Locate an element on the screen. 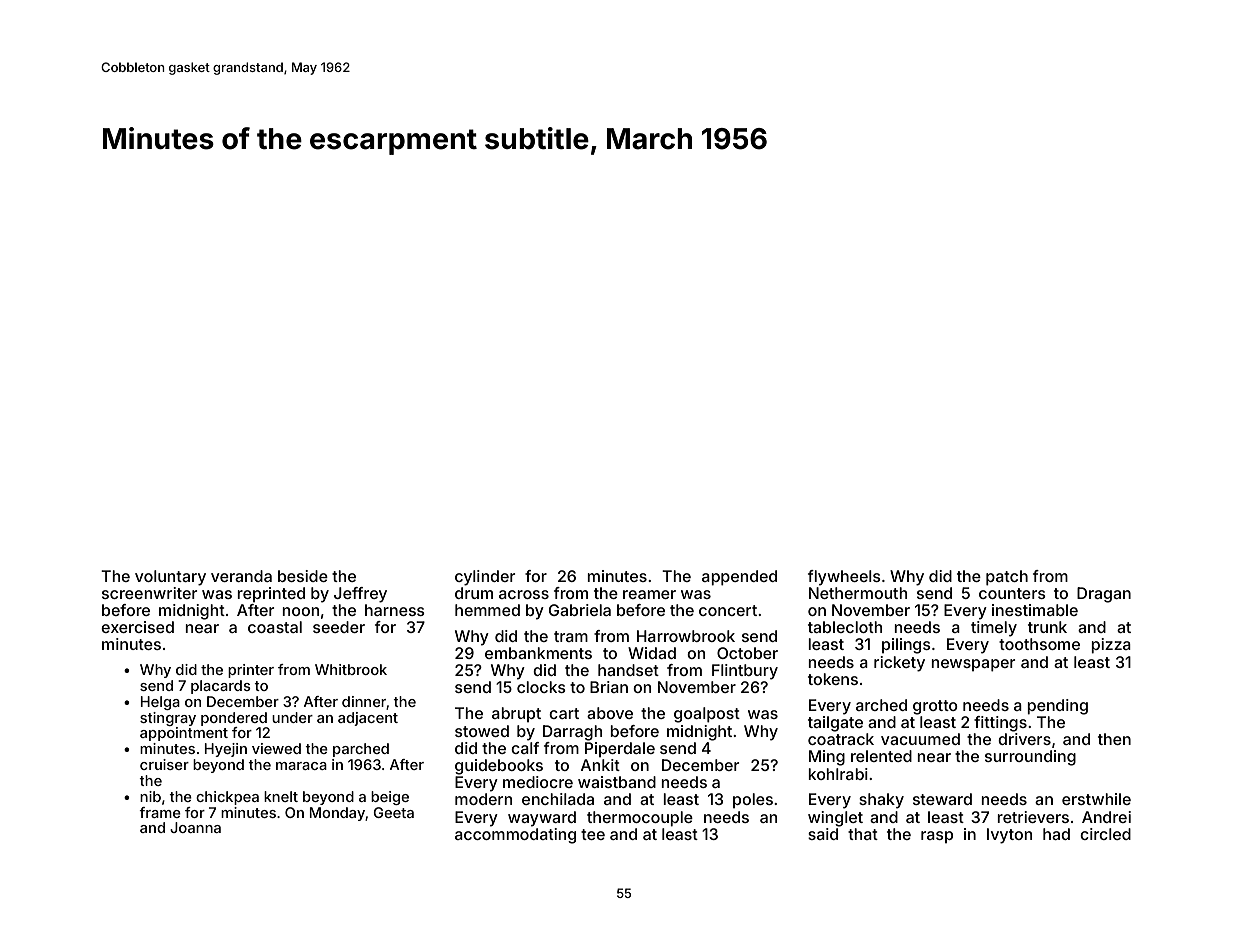  Brian is located at coordinates (609, 687).
